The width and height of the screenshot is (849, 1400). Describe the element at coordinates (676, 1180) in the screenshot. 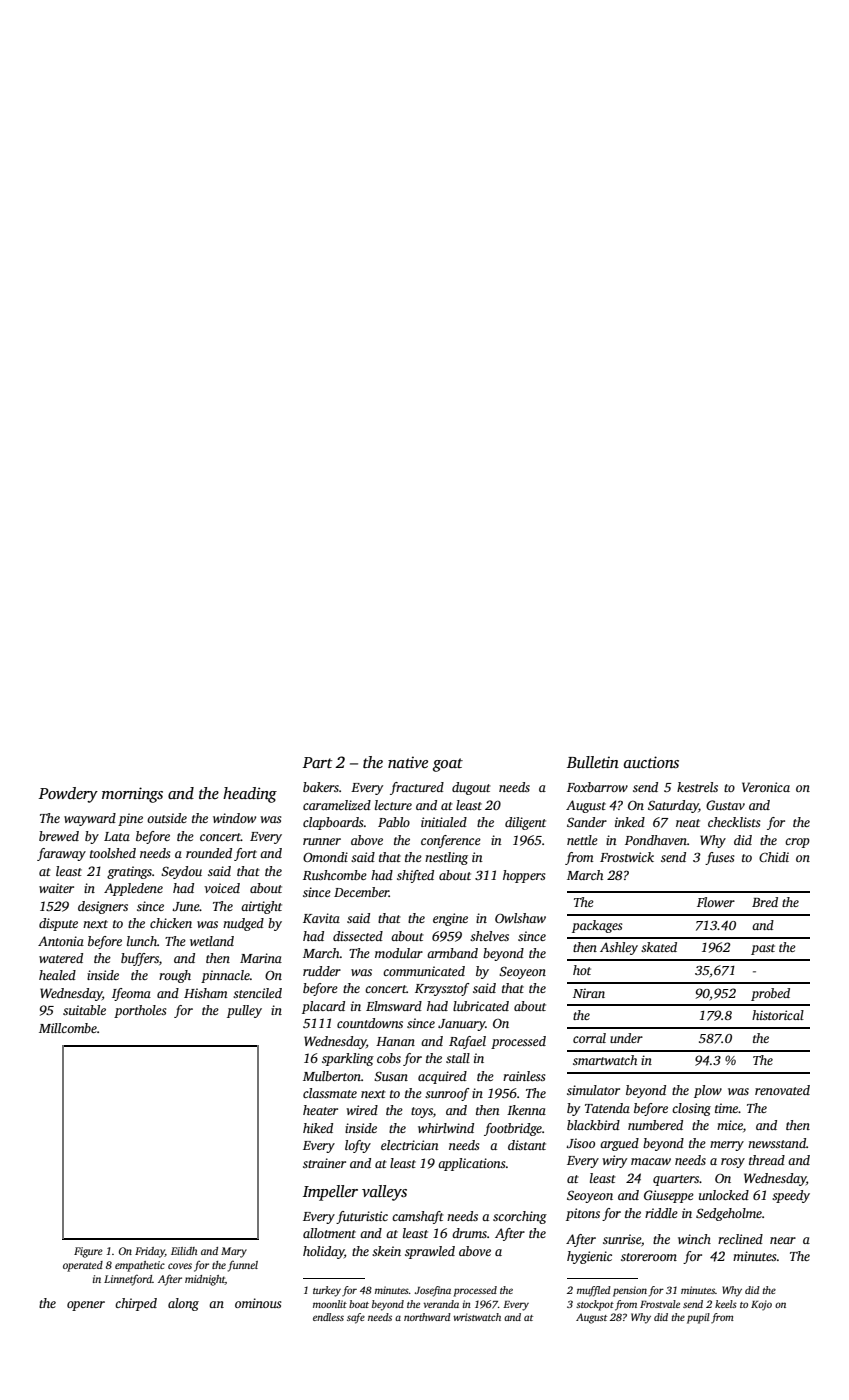

I see `quarters` at that location.
